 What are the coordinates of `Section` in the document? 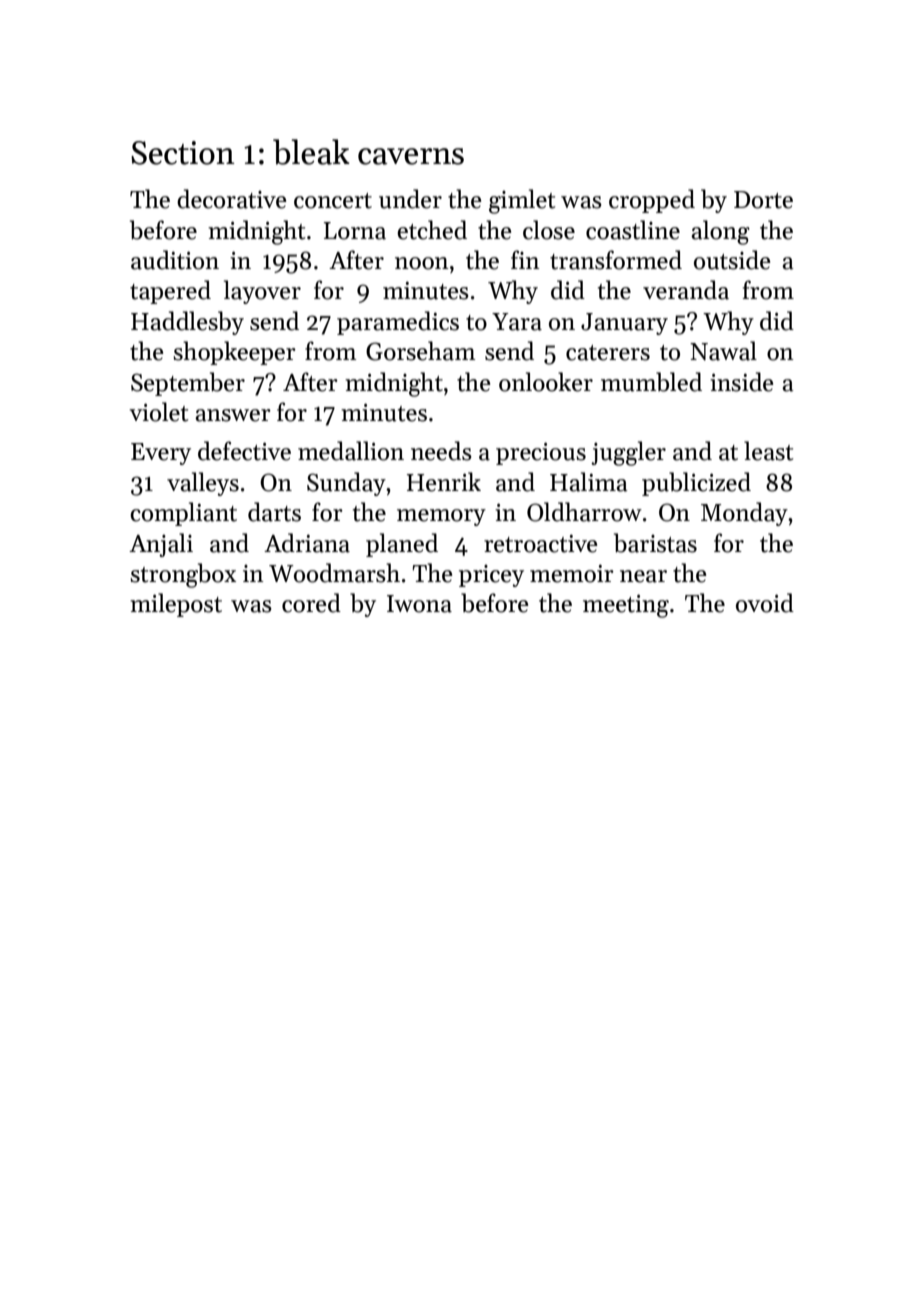 It's located at (183, 153).
